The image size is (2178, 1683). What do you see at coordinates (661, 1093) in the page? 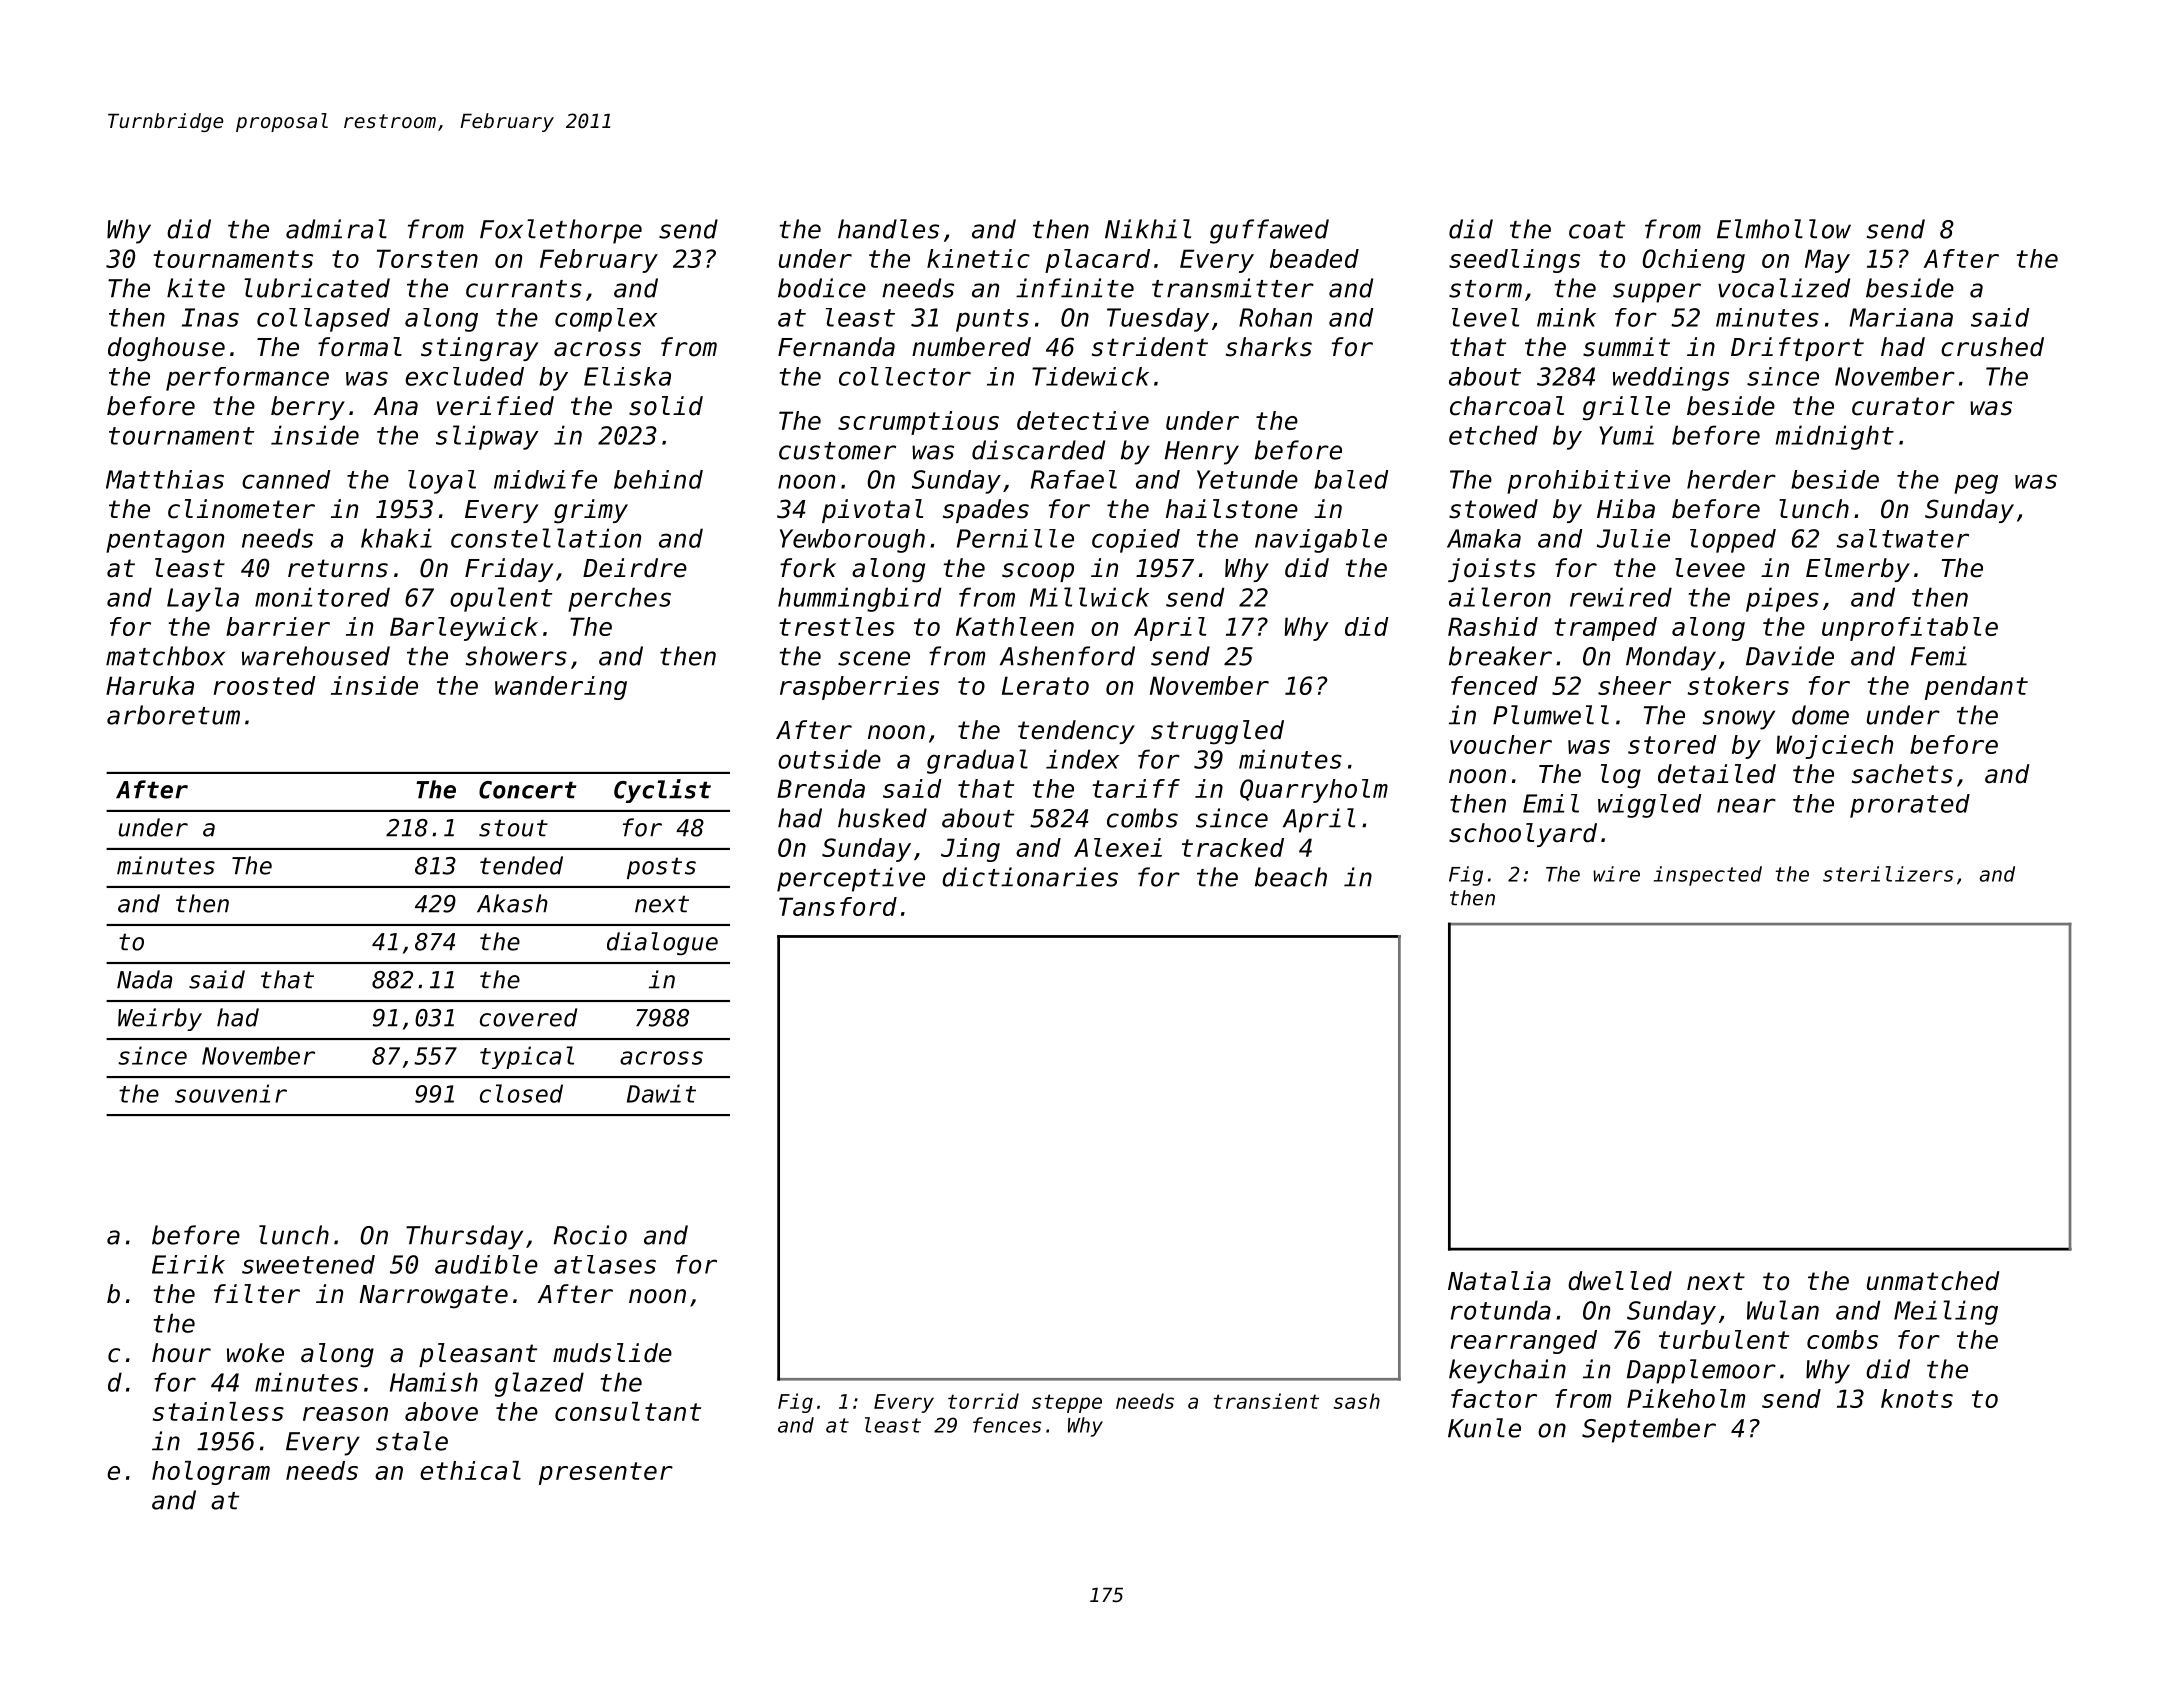
I see `Dawit` at bounding box center [661, 1093].
